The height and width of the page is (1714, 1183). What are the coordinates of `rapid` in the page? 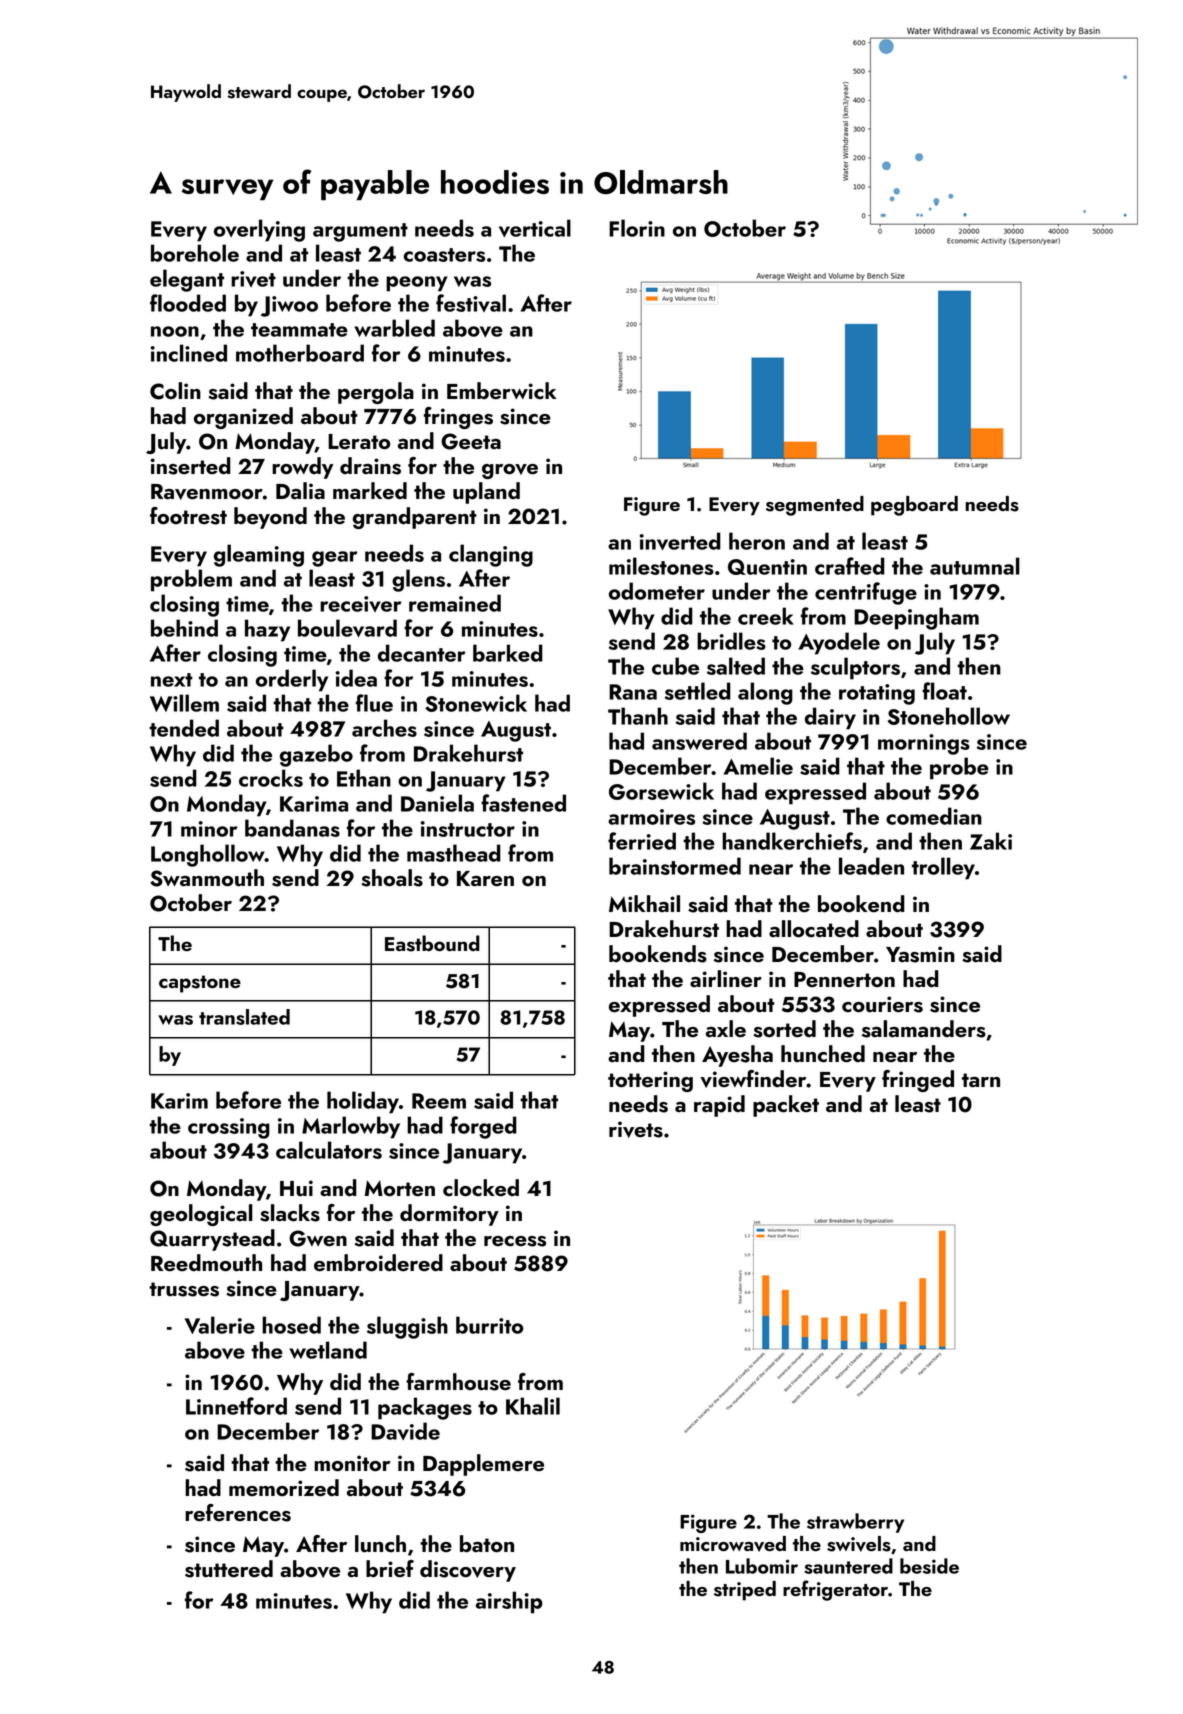 It's located at (719, 1106).
